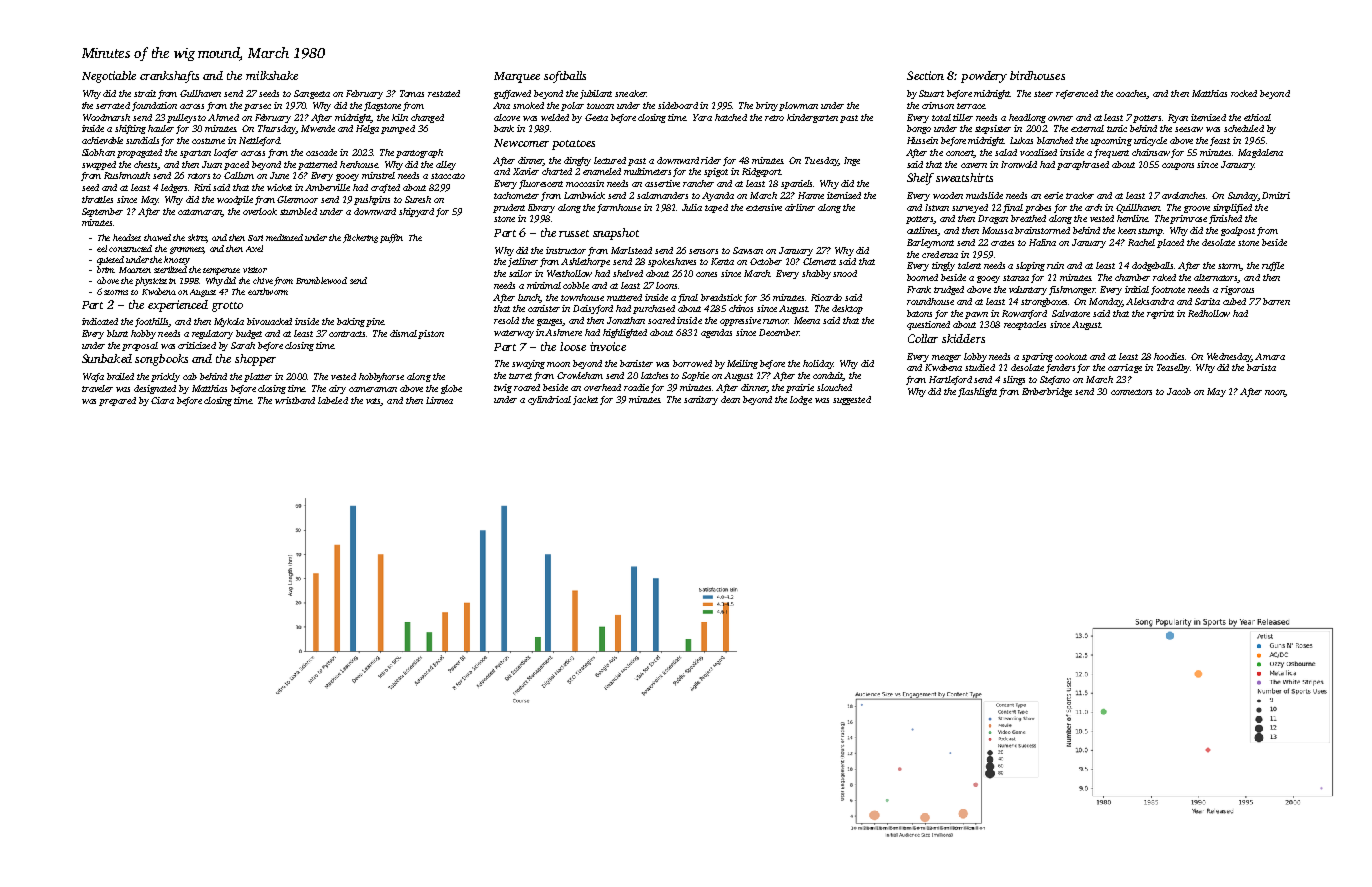 The image size is (1372, 887). I want to click on Section, so click(925, 75).
